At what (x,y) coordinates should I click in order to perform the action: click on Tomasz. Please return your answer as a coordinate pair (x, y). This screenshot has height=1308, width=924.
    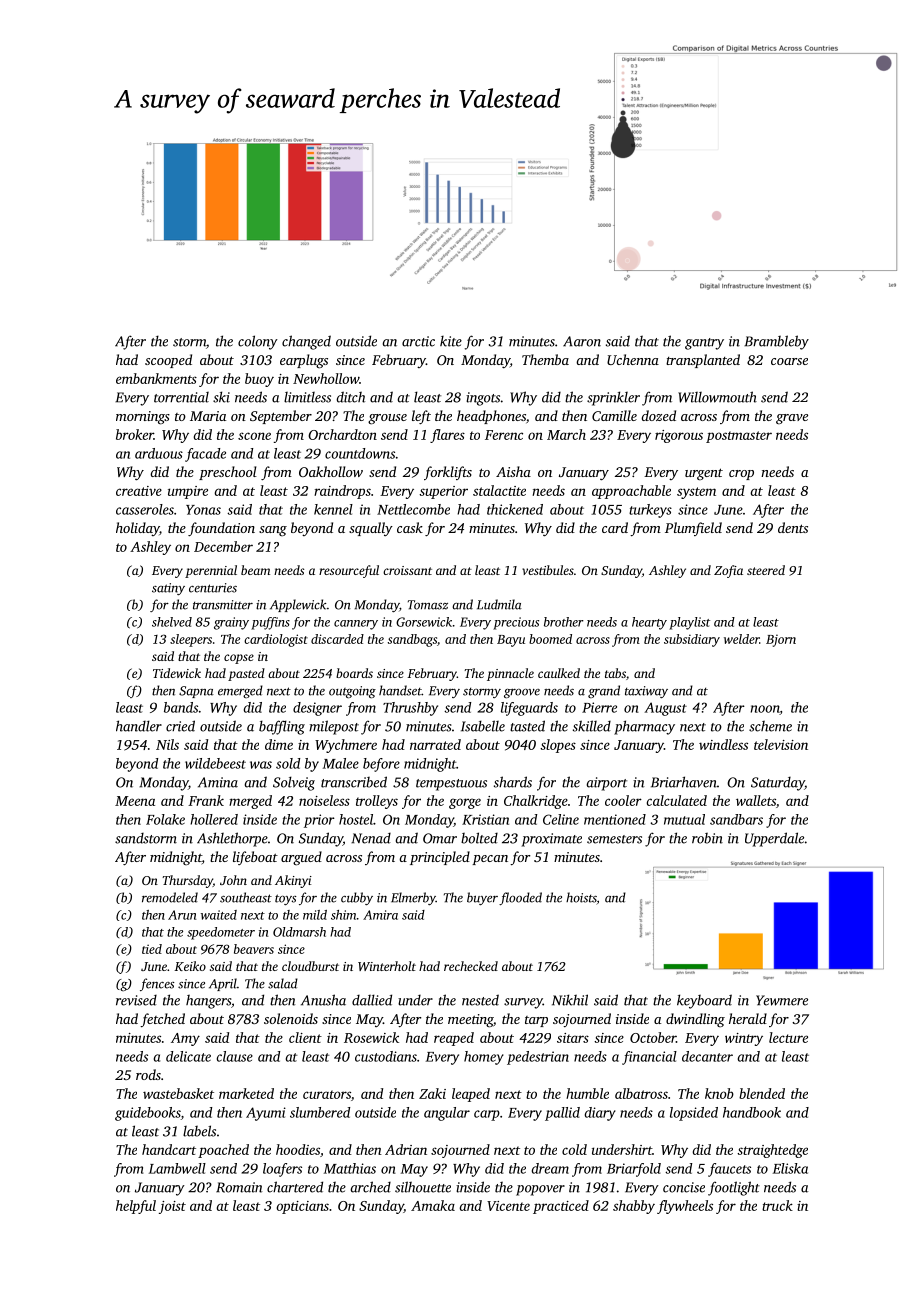
    Looking at the image, I should click on (428, 605).
